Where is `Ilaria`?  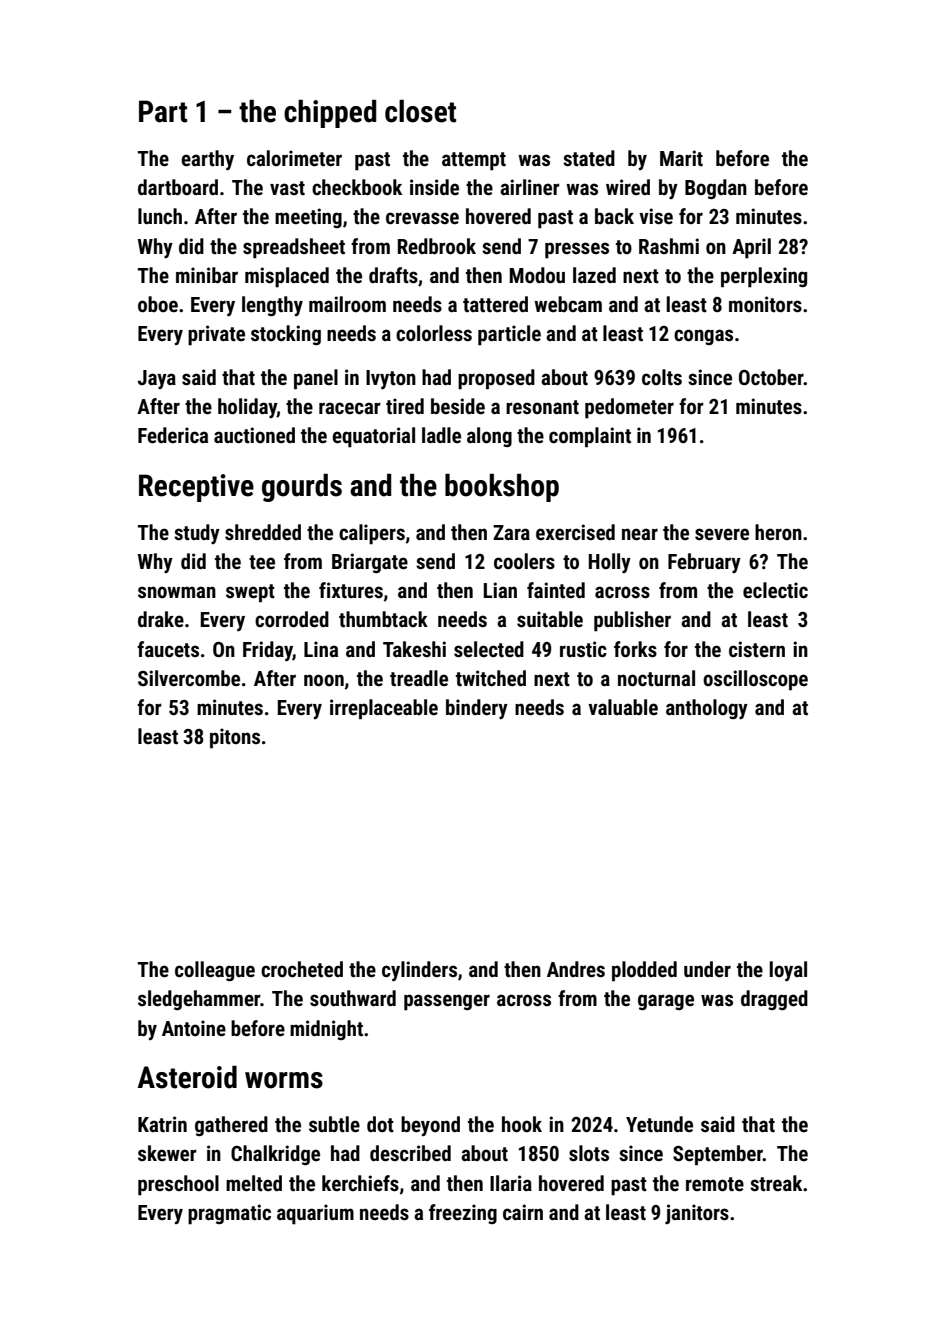 Ilaria is located at coordinates (511, 1183).
